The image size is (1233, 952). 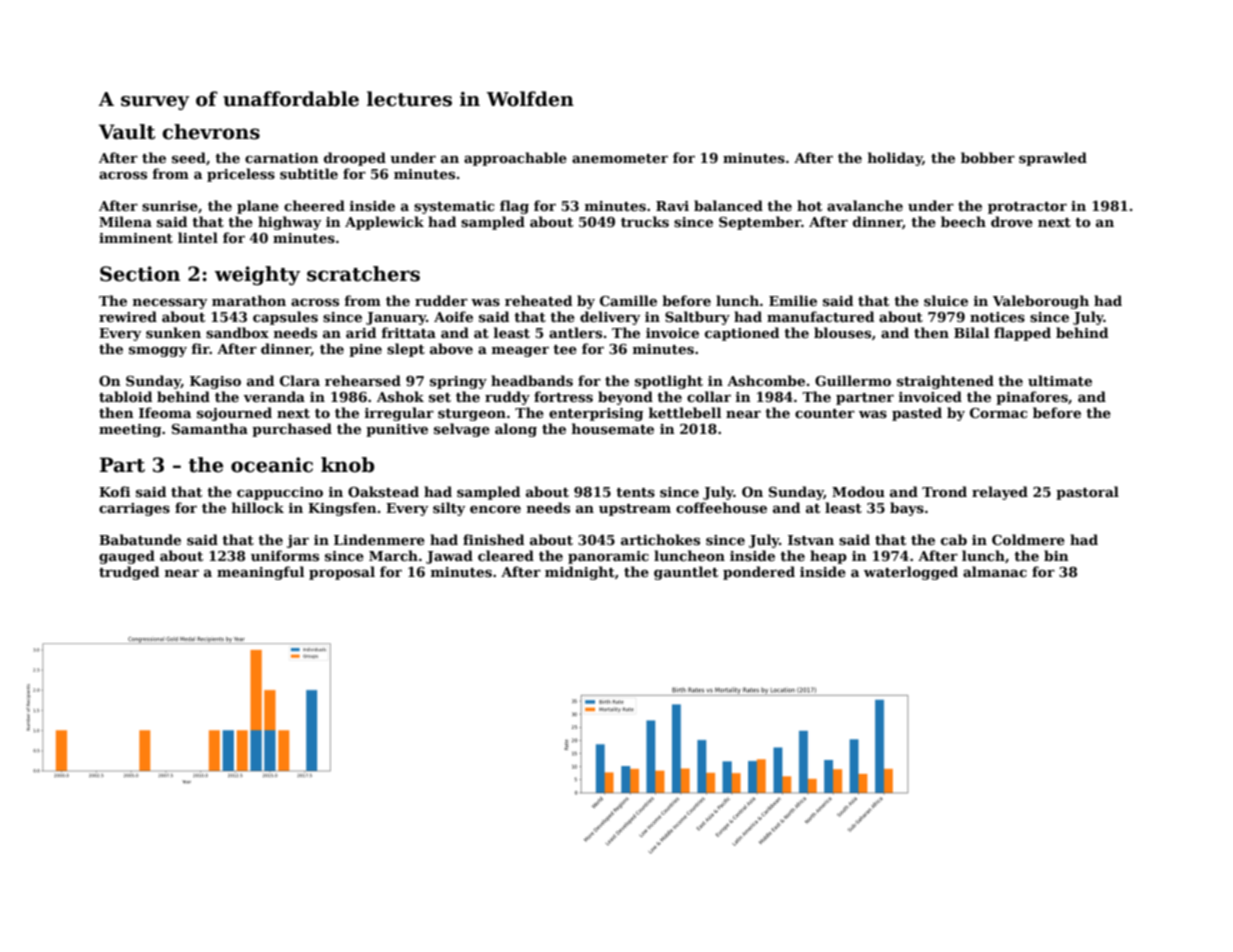 I want to click on Babatunde, so click(x=140, y=539).
